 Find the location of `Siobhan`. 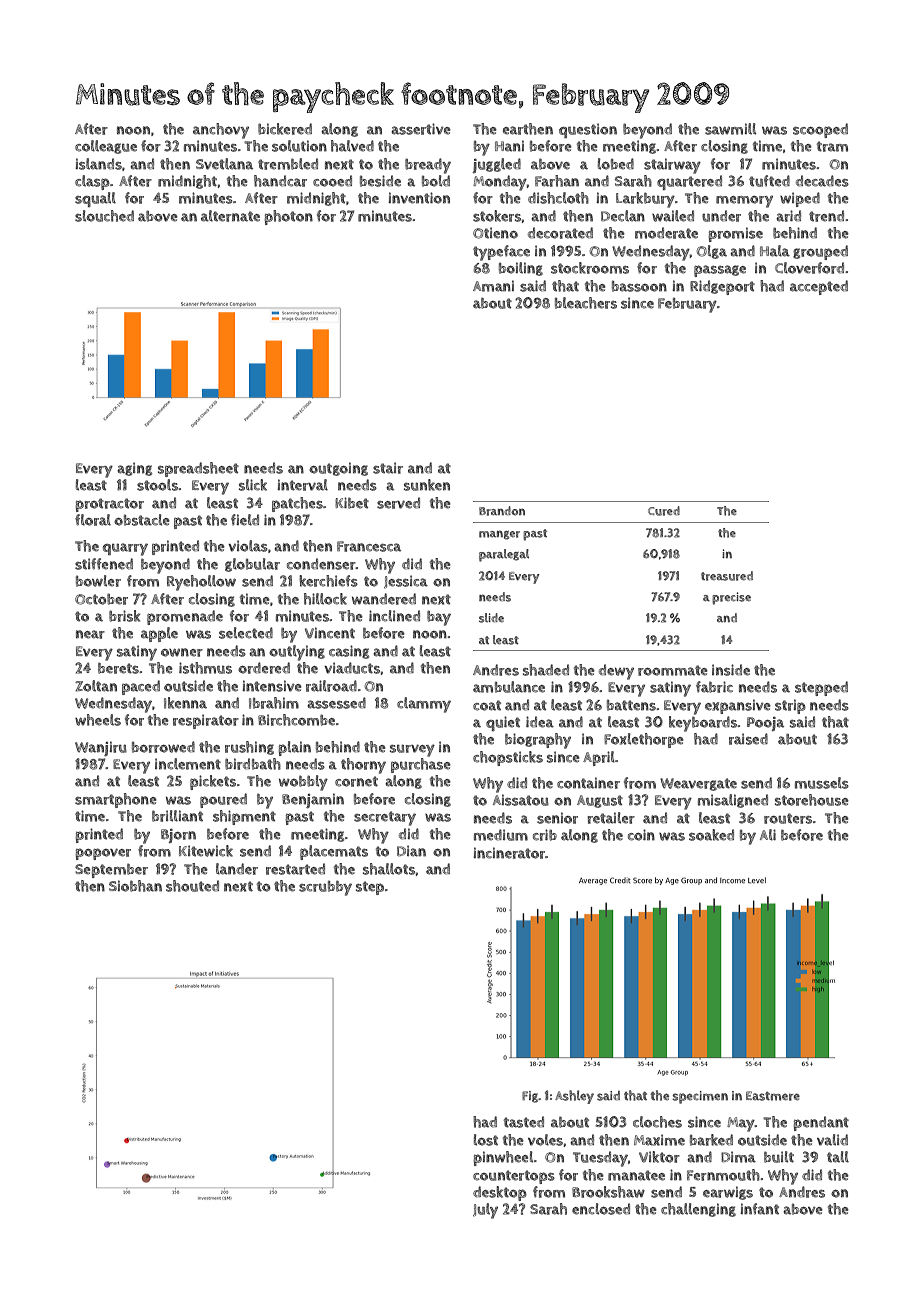

Siobhan is located at coordinates (135, 886).
